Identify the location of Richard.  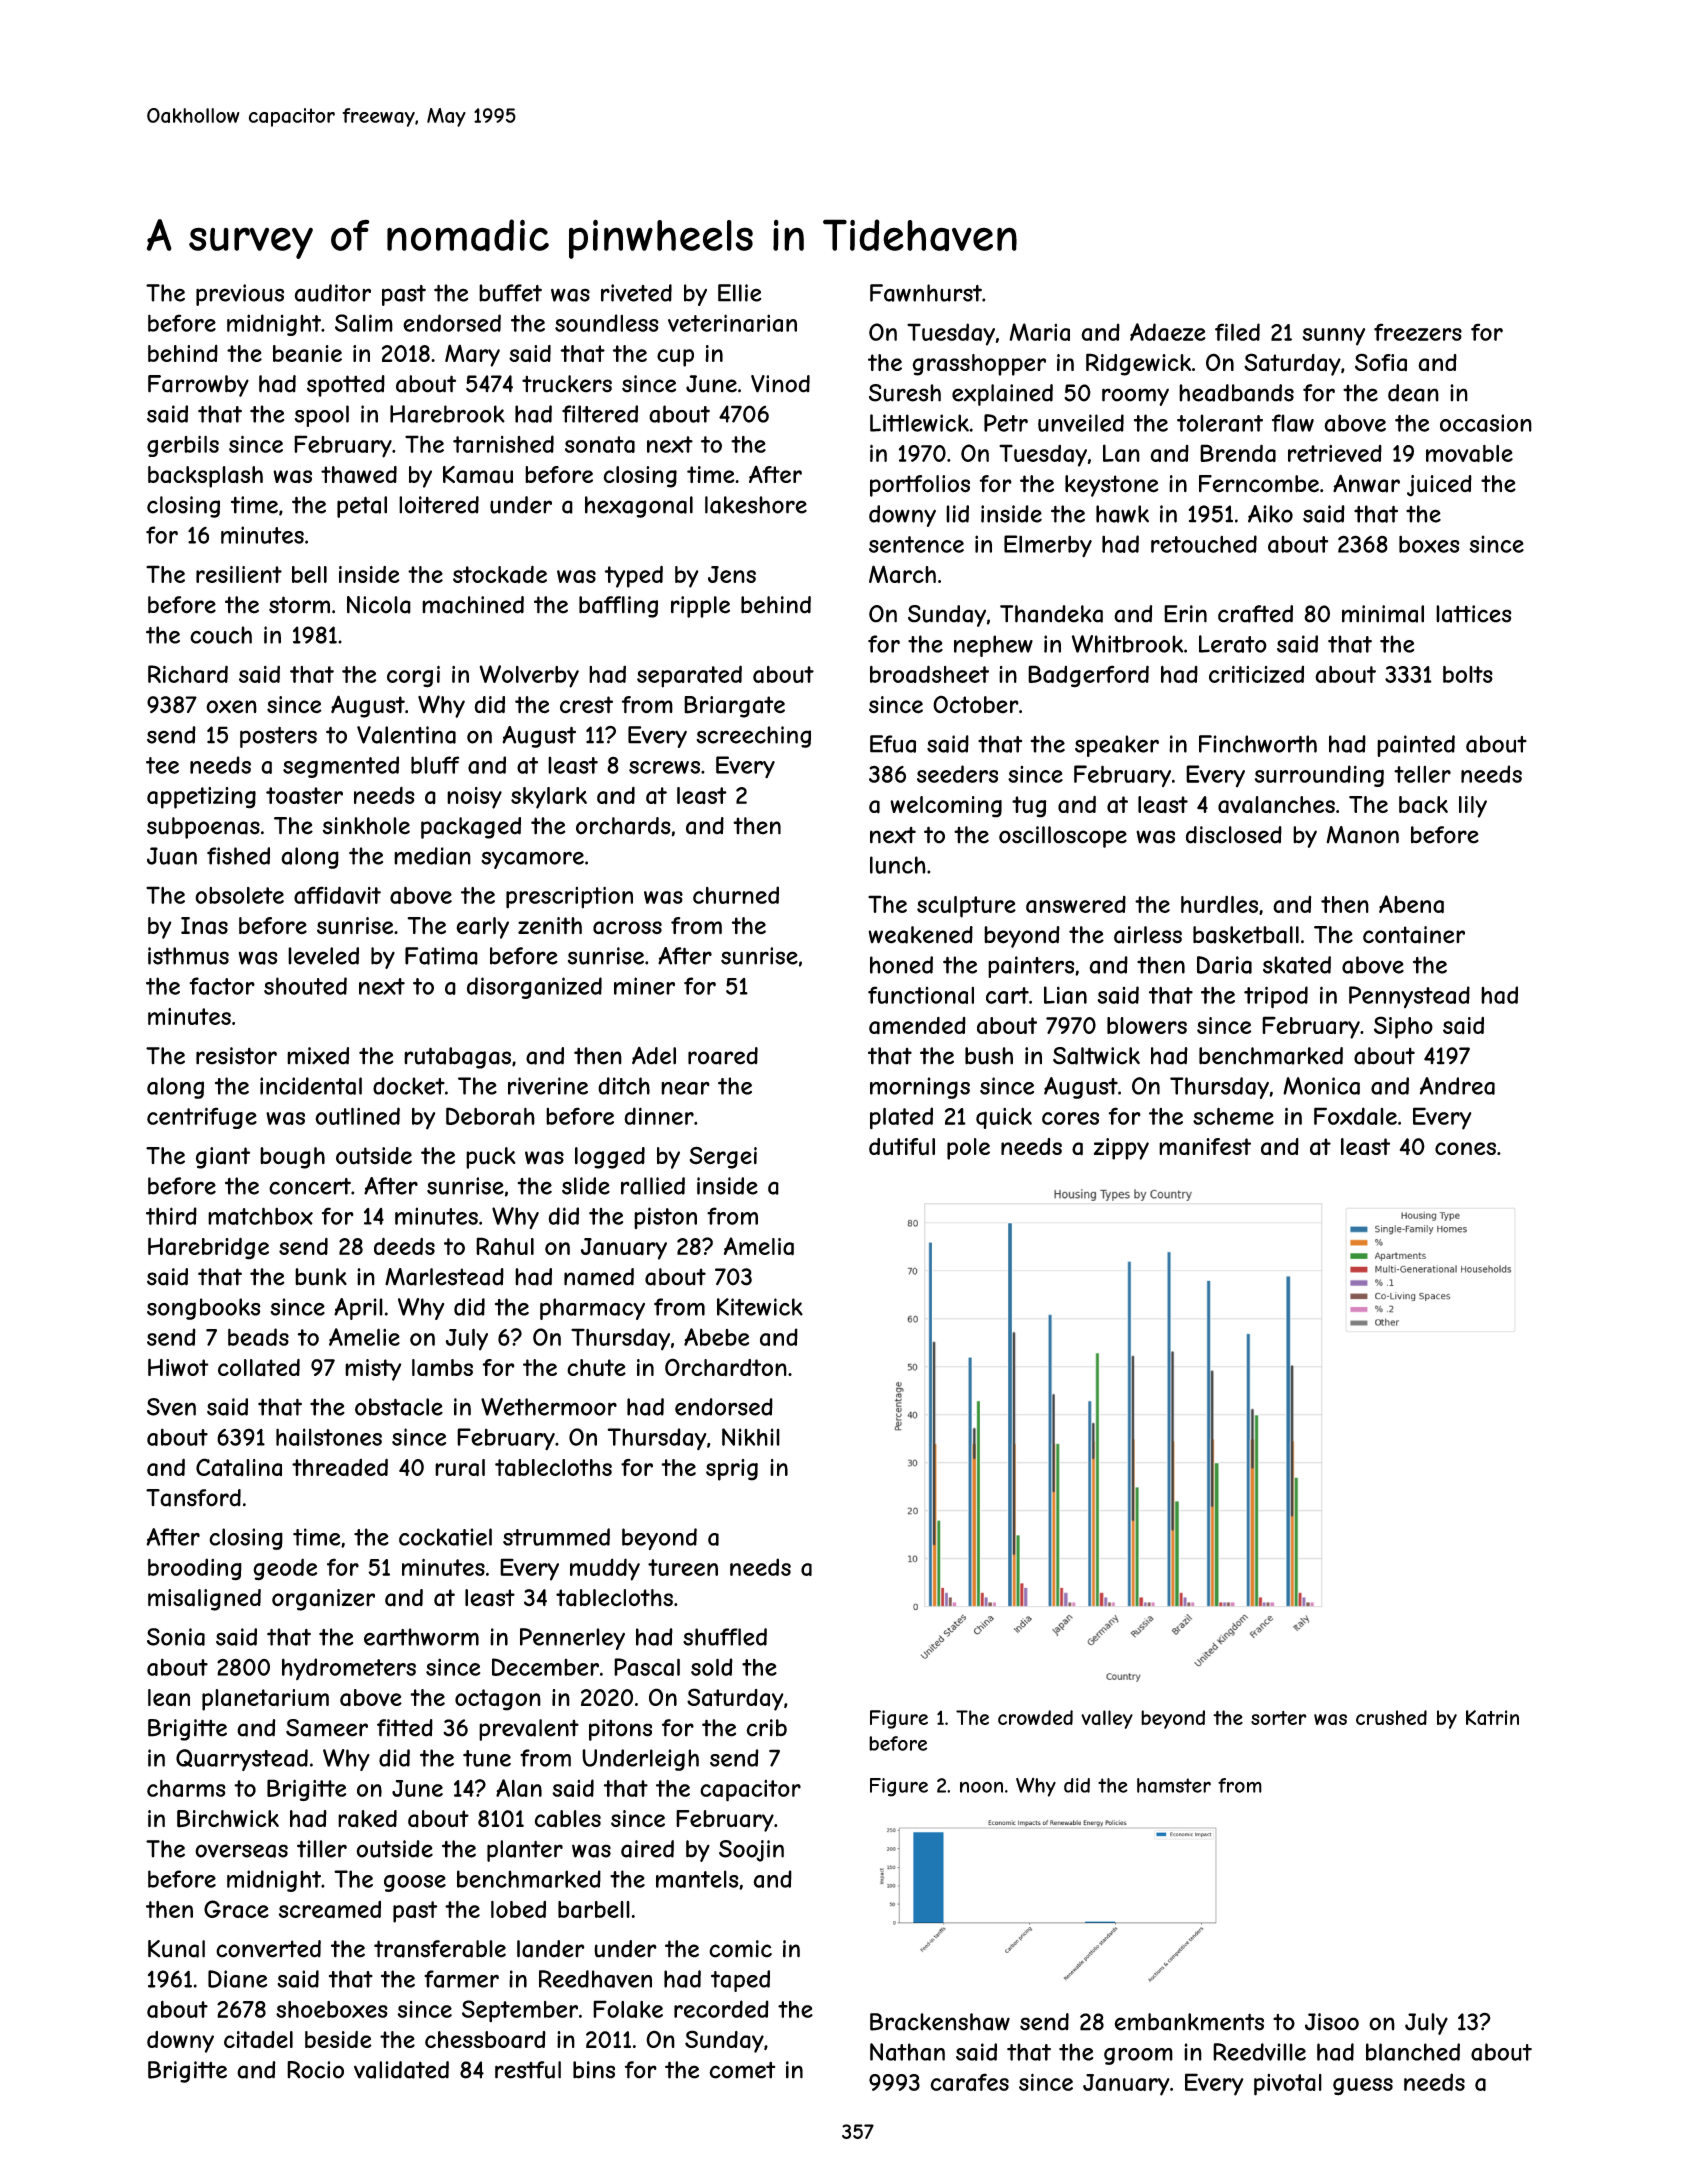
(188, 674).
